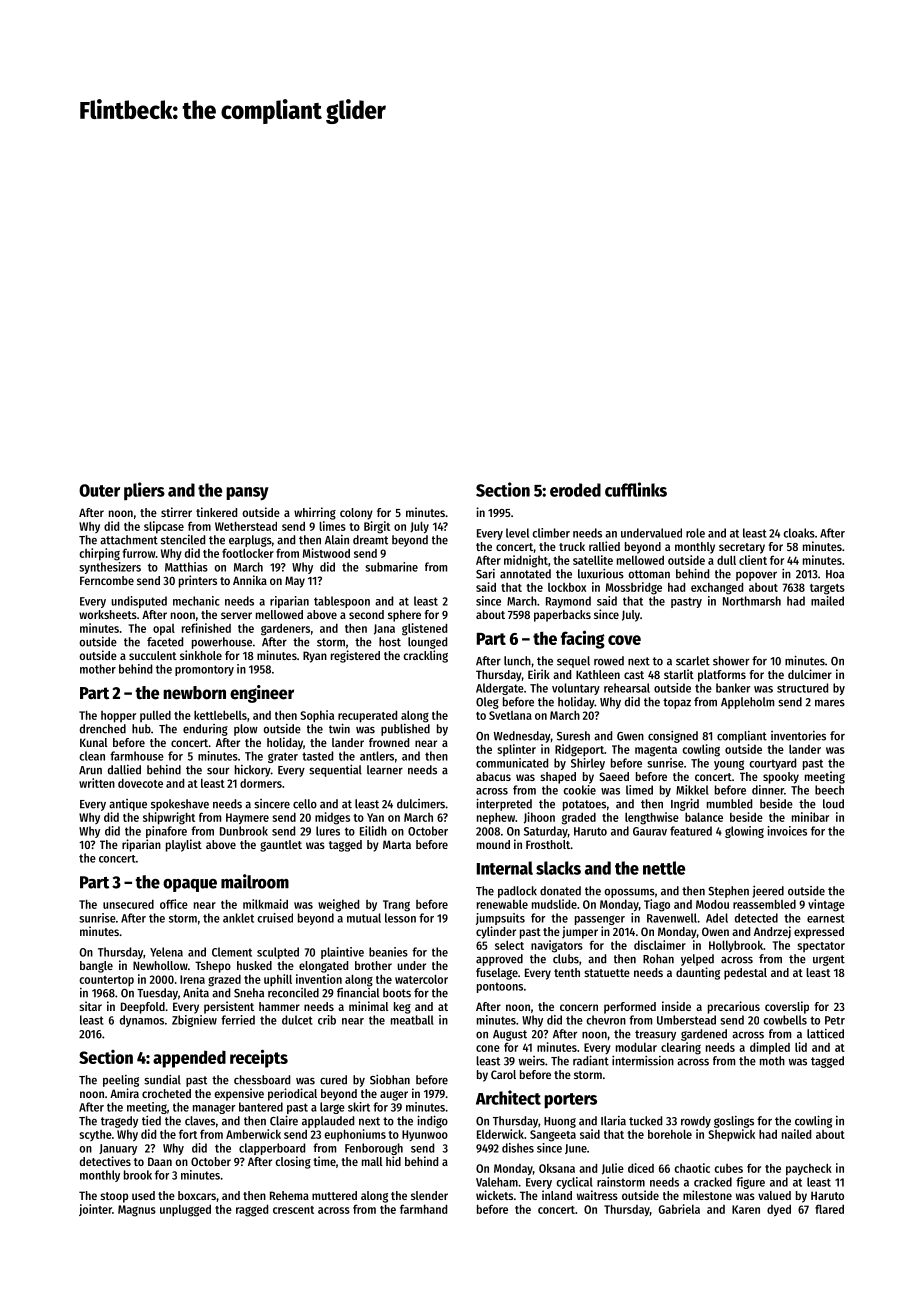  Describe the element at coordinates (693, 661) in the screenshot. I see `scarlet` at that location.
